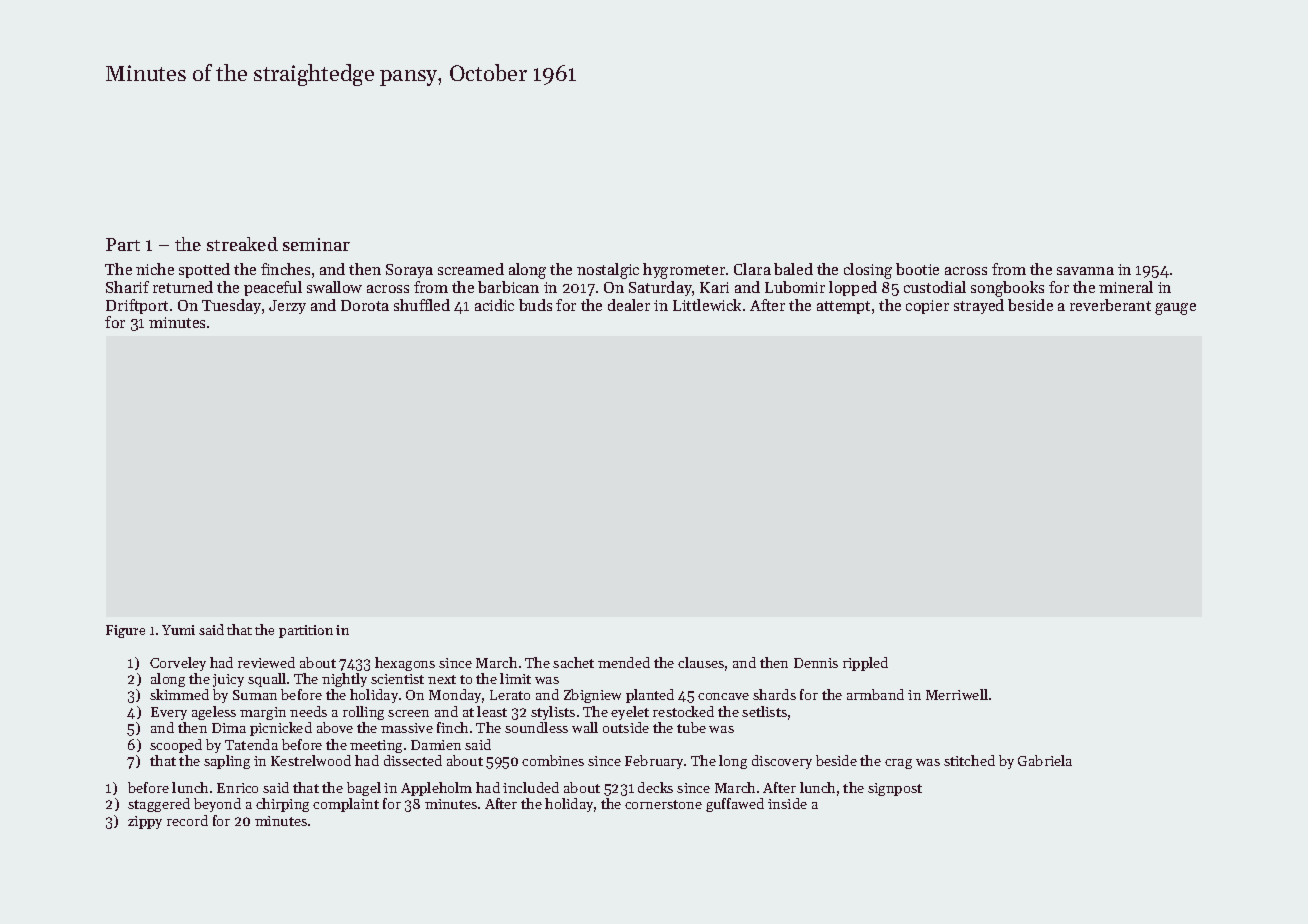 The image size is (1308, 924). Describe the element at coordinates (843, 307) in the screenshot. I see `attempt` at that location.
